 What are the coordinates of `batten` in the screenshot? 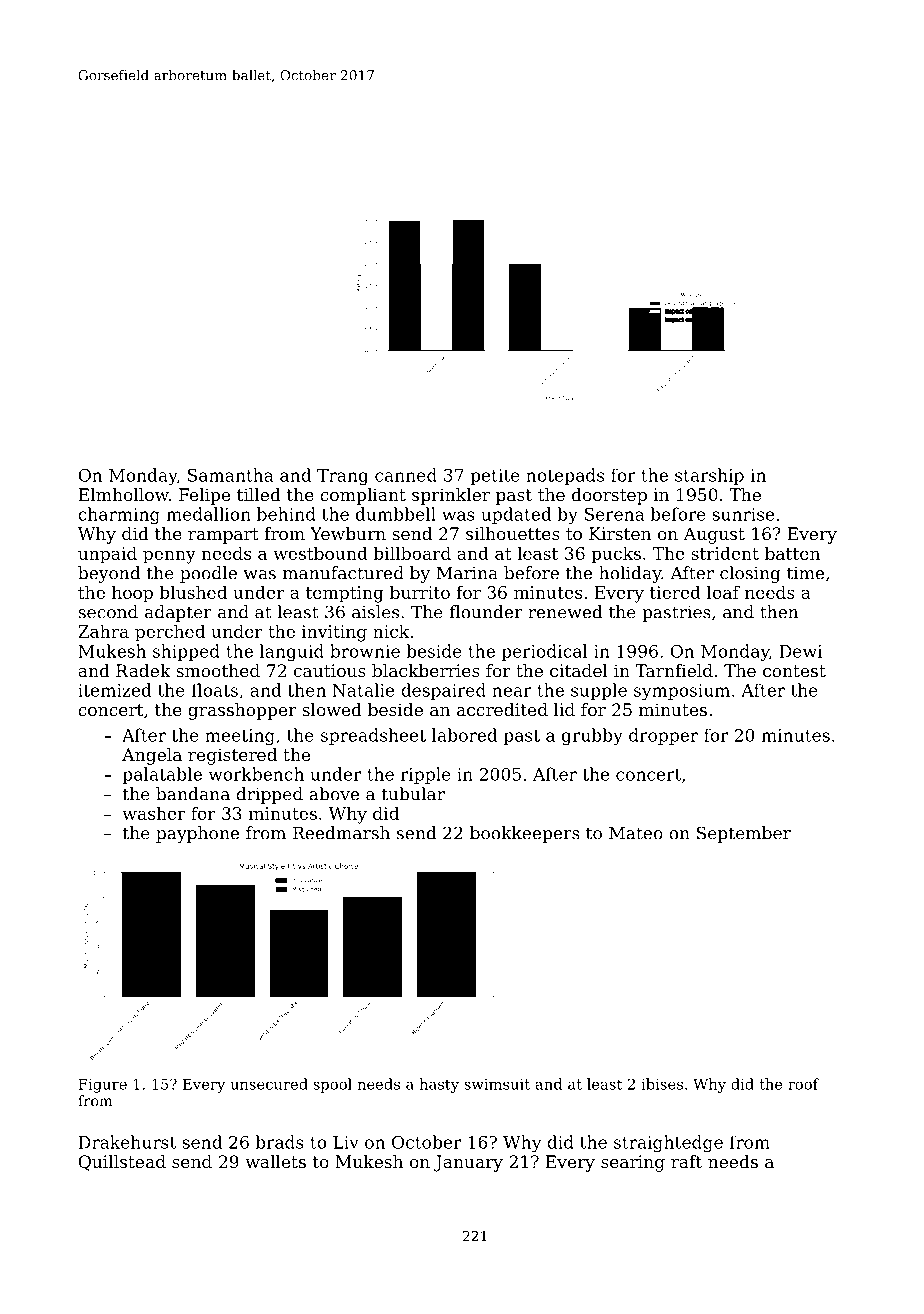 It's located at (792, 553).
